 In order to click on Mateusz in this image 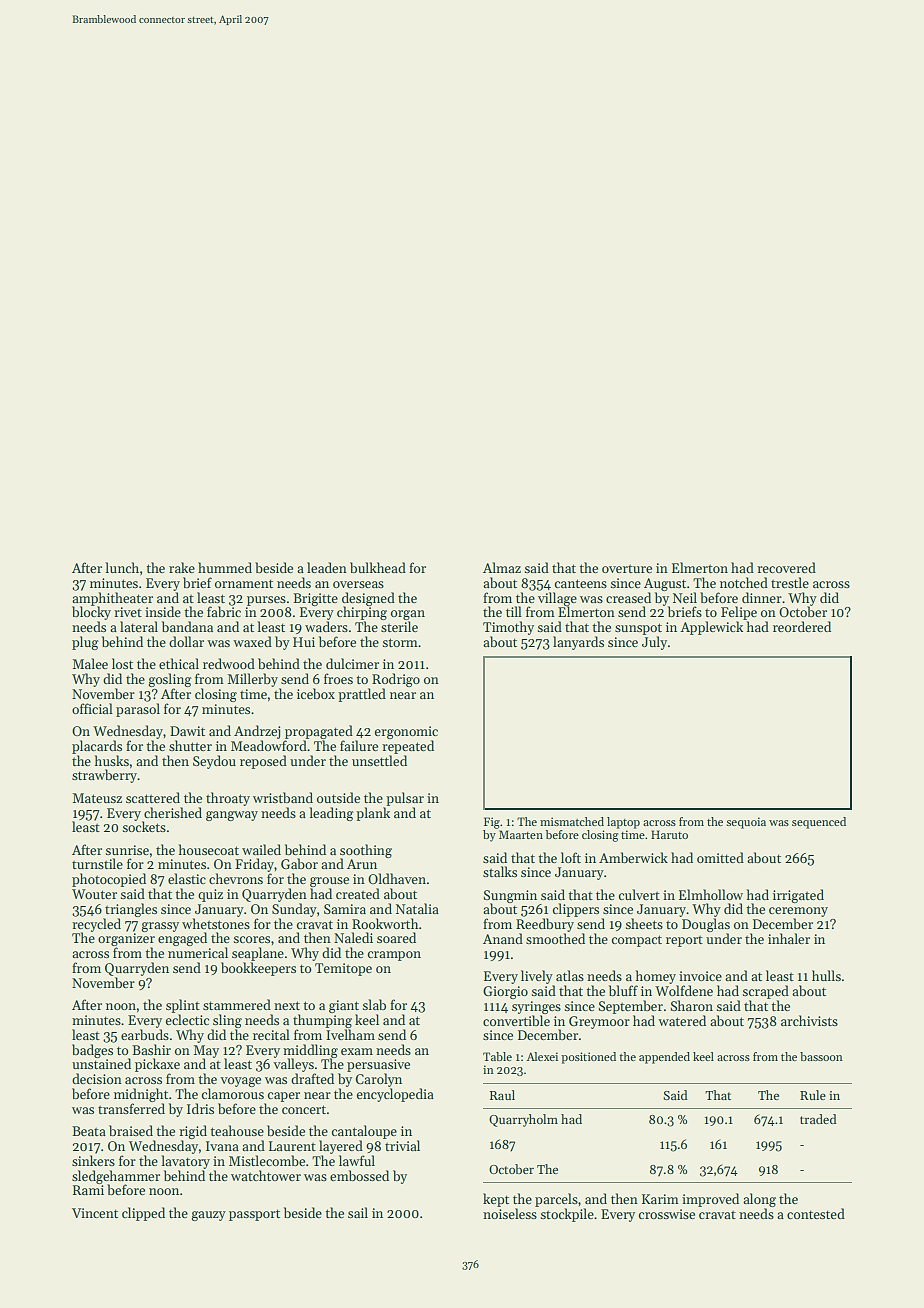, I will do `click(97, 798)`.
